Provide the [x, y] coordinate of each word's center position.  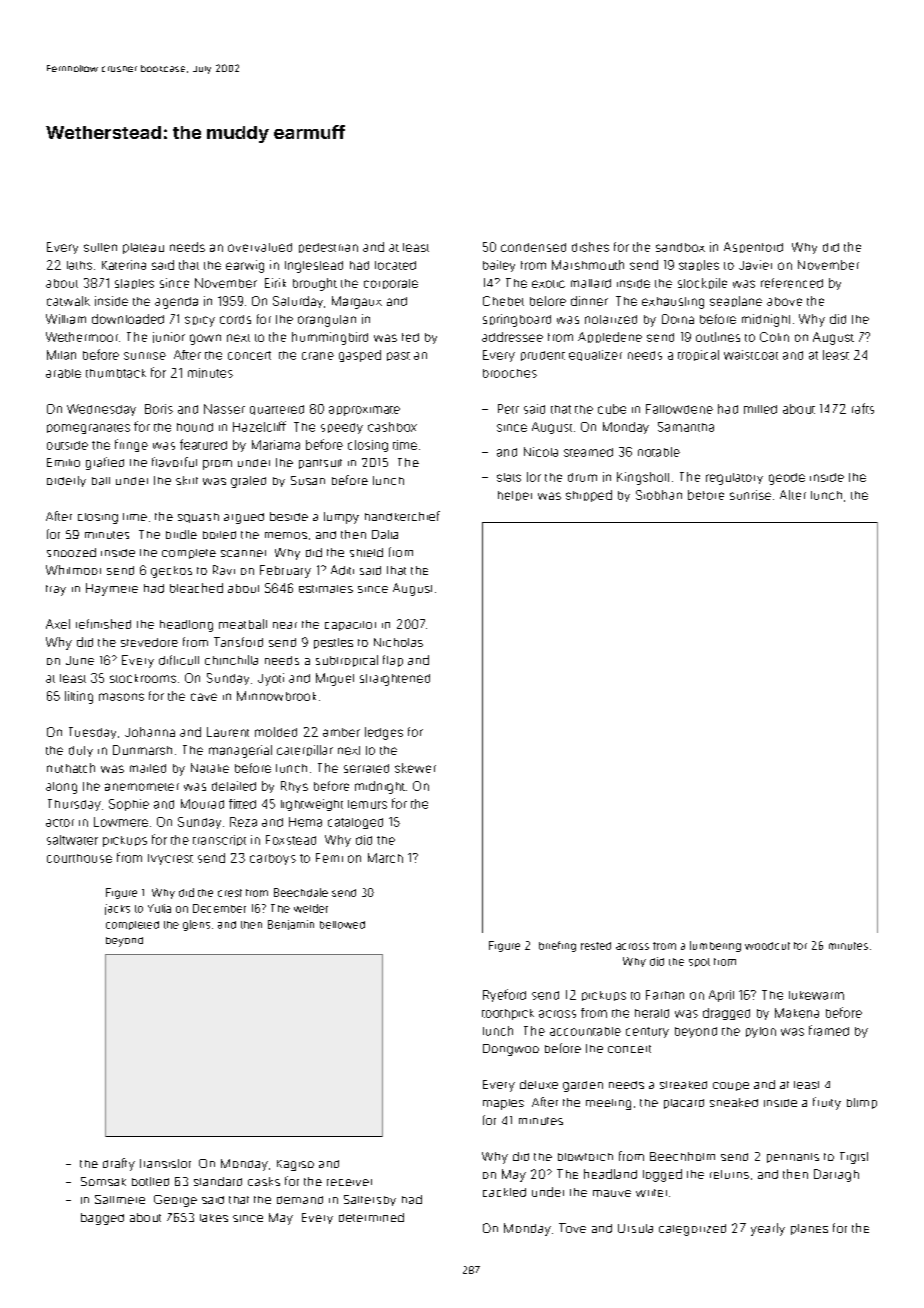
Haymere [112, 589]
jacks [117, 909]
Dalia [385, 534]
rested [596, 946]
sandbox [680, 247]
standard [218, 1181]
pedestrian [328, 248]
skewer [415, 768]
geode [787, 479]
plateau [143, 248]
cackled [504, 1192]
